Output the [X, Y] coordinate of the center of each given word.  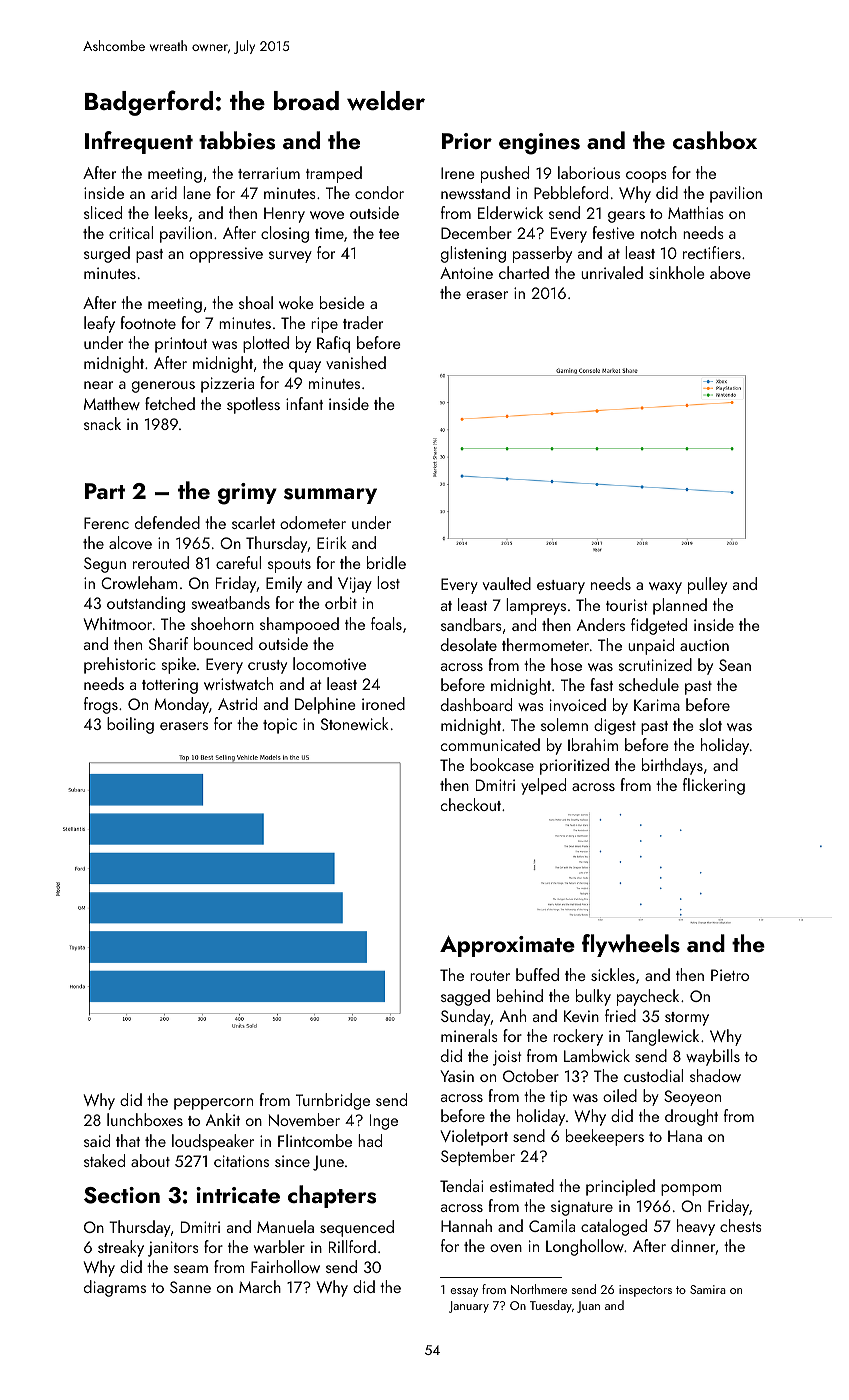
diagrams [115, 1288]
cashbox [715, 140]
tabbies [237, 140]
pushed [505, 174]
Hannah [466, 1225]
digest [615, 726]
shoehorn [222, 623]
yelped [543, 786]
